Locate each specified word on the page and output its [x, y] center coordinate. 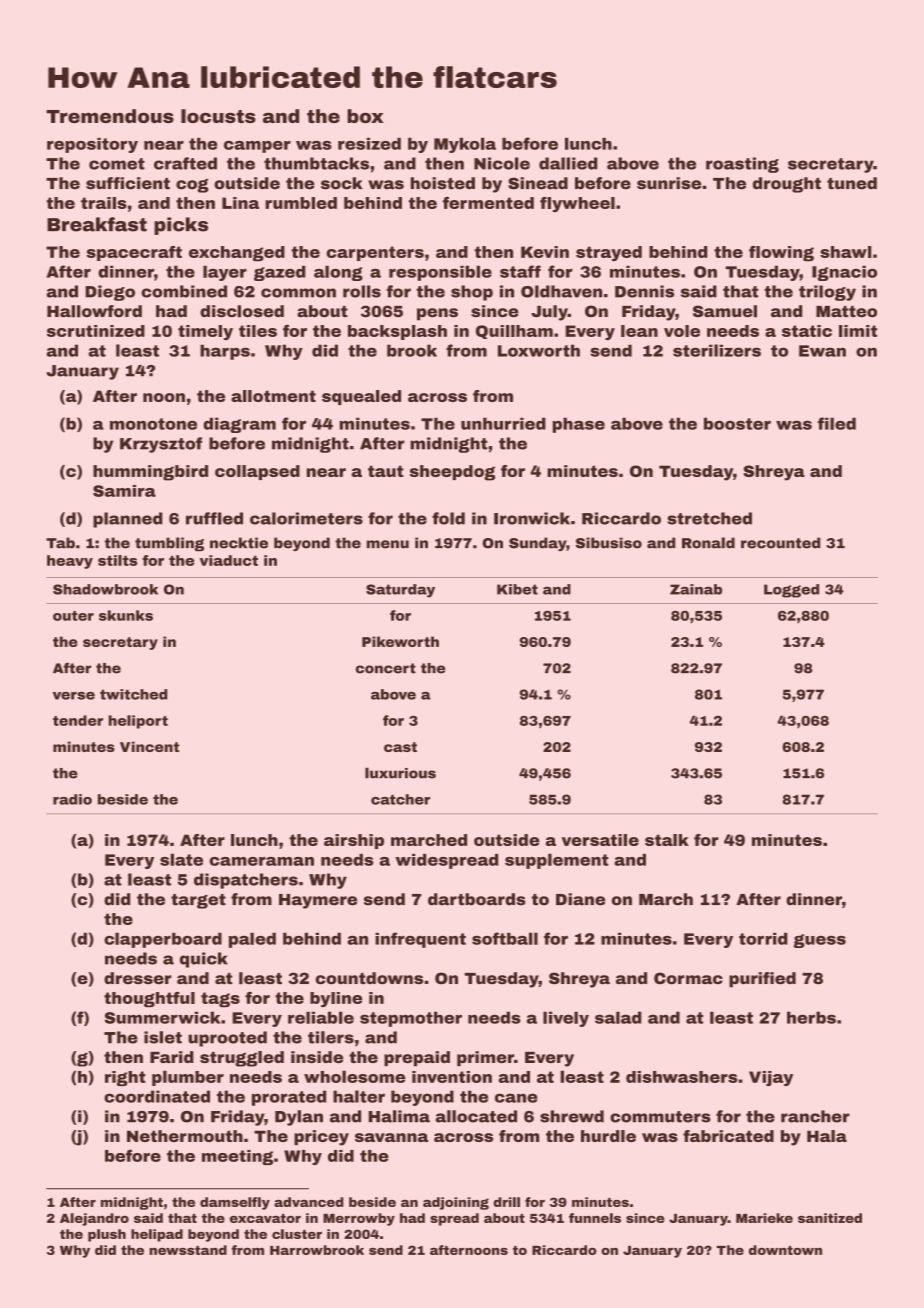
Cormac [688, 978]
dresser [137, 978]
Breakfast [97, 224]
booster [737, 423]
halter [359, 1096]
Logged [791, 591]
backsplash [397, 332]
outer [73, 616]
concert [386, 668]
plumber [188, 1078]
